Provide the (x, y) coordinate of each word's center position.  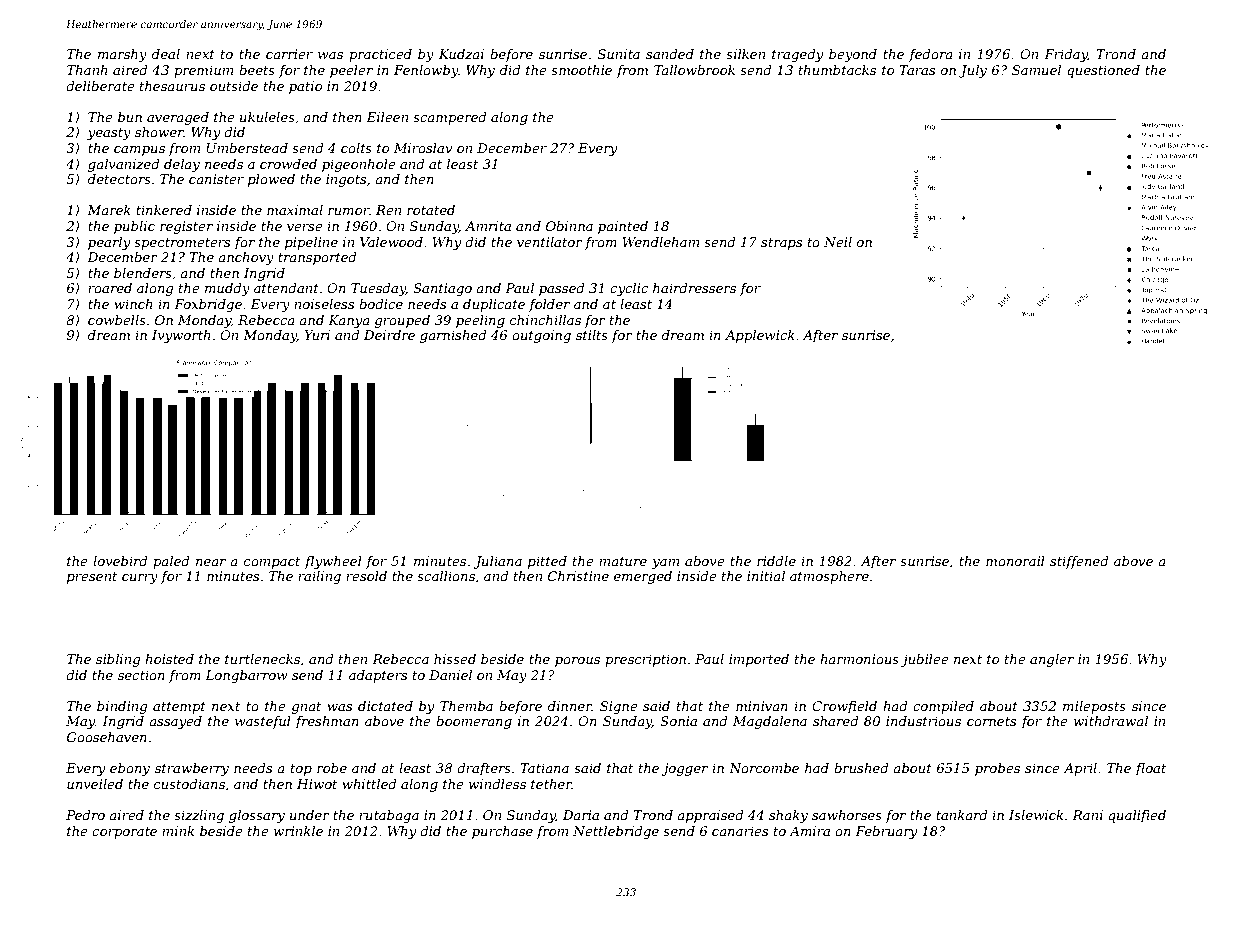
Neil (838, 242)
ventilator (550, 242)
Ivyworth (181, 336)
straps (781, 244)
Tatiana (544, 768)
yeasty (109, 134)
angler (1052, 660)
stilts (592, 335)
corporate (124, 833)
